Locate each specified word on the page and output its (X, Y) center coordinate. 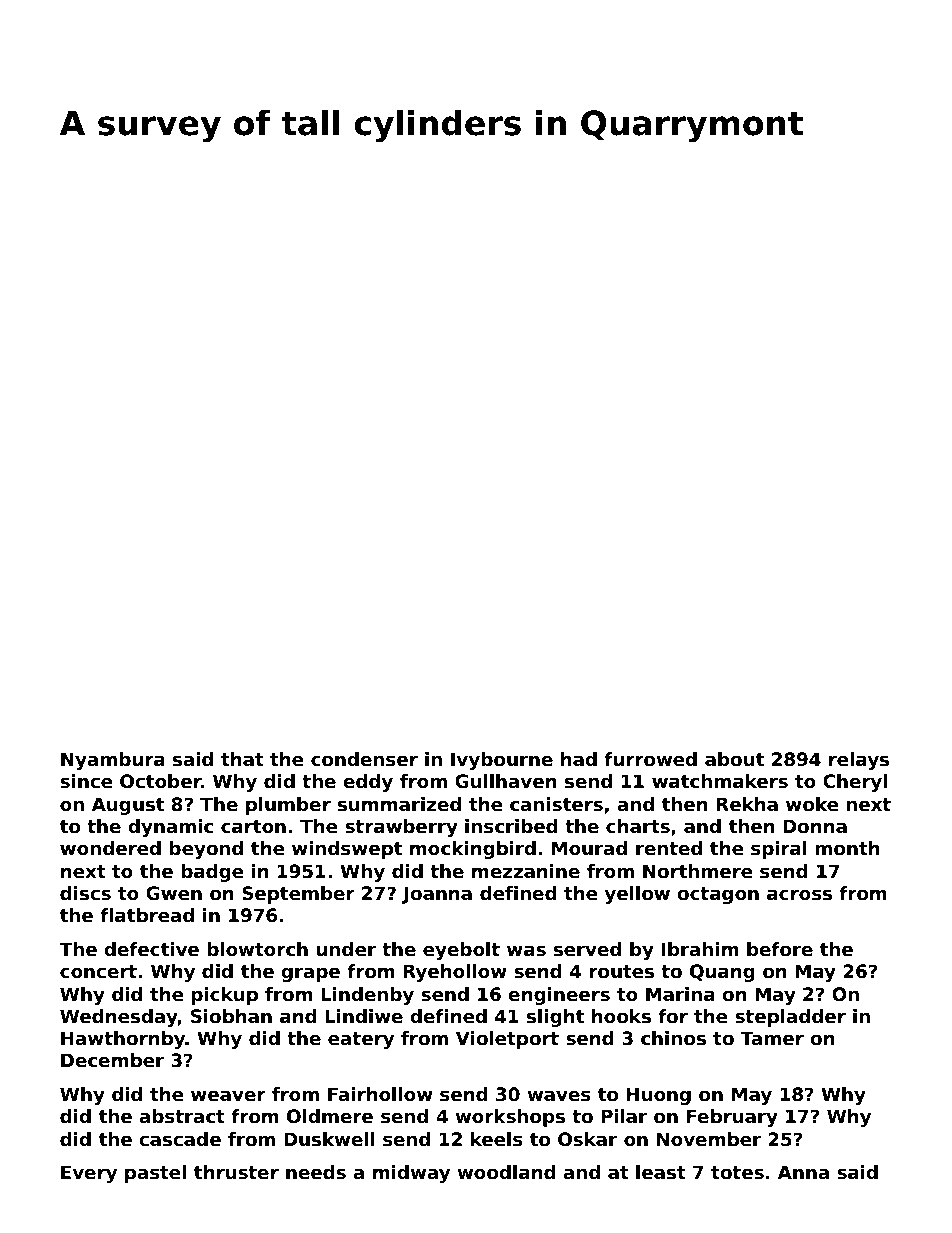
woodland (506, 1172)
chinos (673, 1038)
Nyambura (113, 761)
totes (737, 1173)
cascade (180, 1139)
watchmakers (720, 781)
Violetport (507, 1040)
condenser (364, 759)
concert (98, 972)
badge (213, 873)
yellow (637, 895)
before (780, 949)
